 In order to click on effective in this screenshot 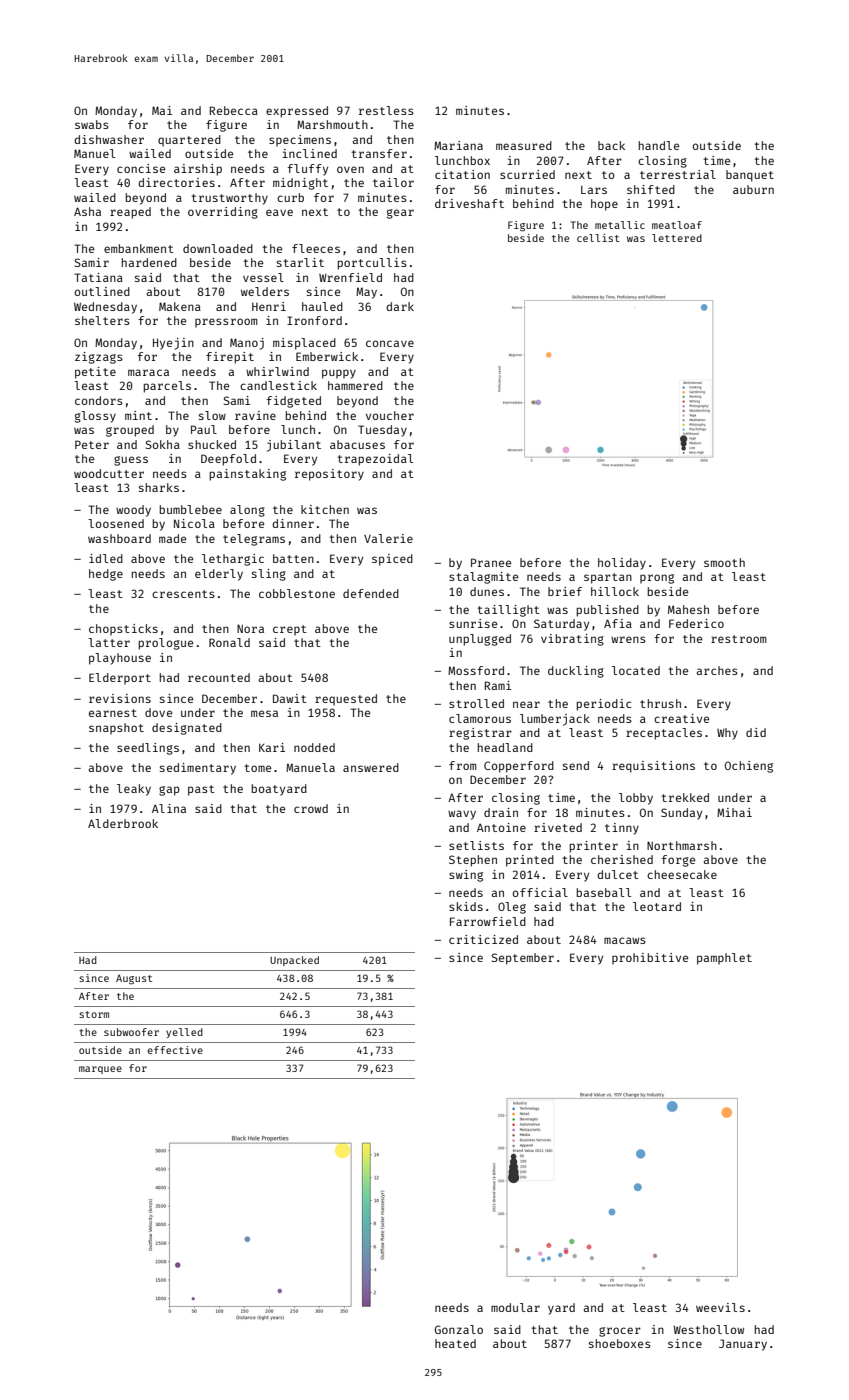, I will do `click(175, 1050)`.
